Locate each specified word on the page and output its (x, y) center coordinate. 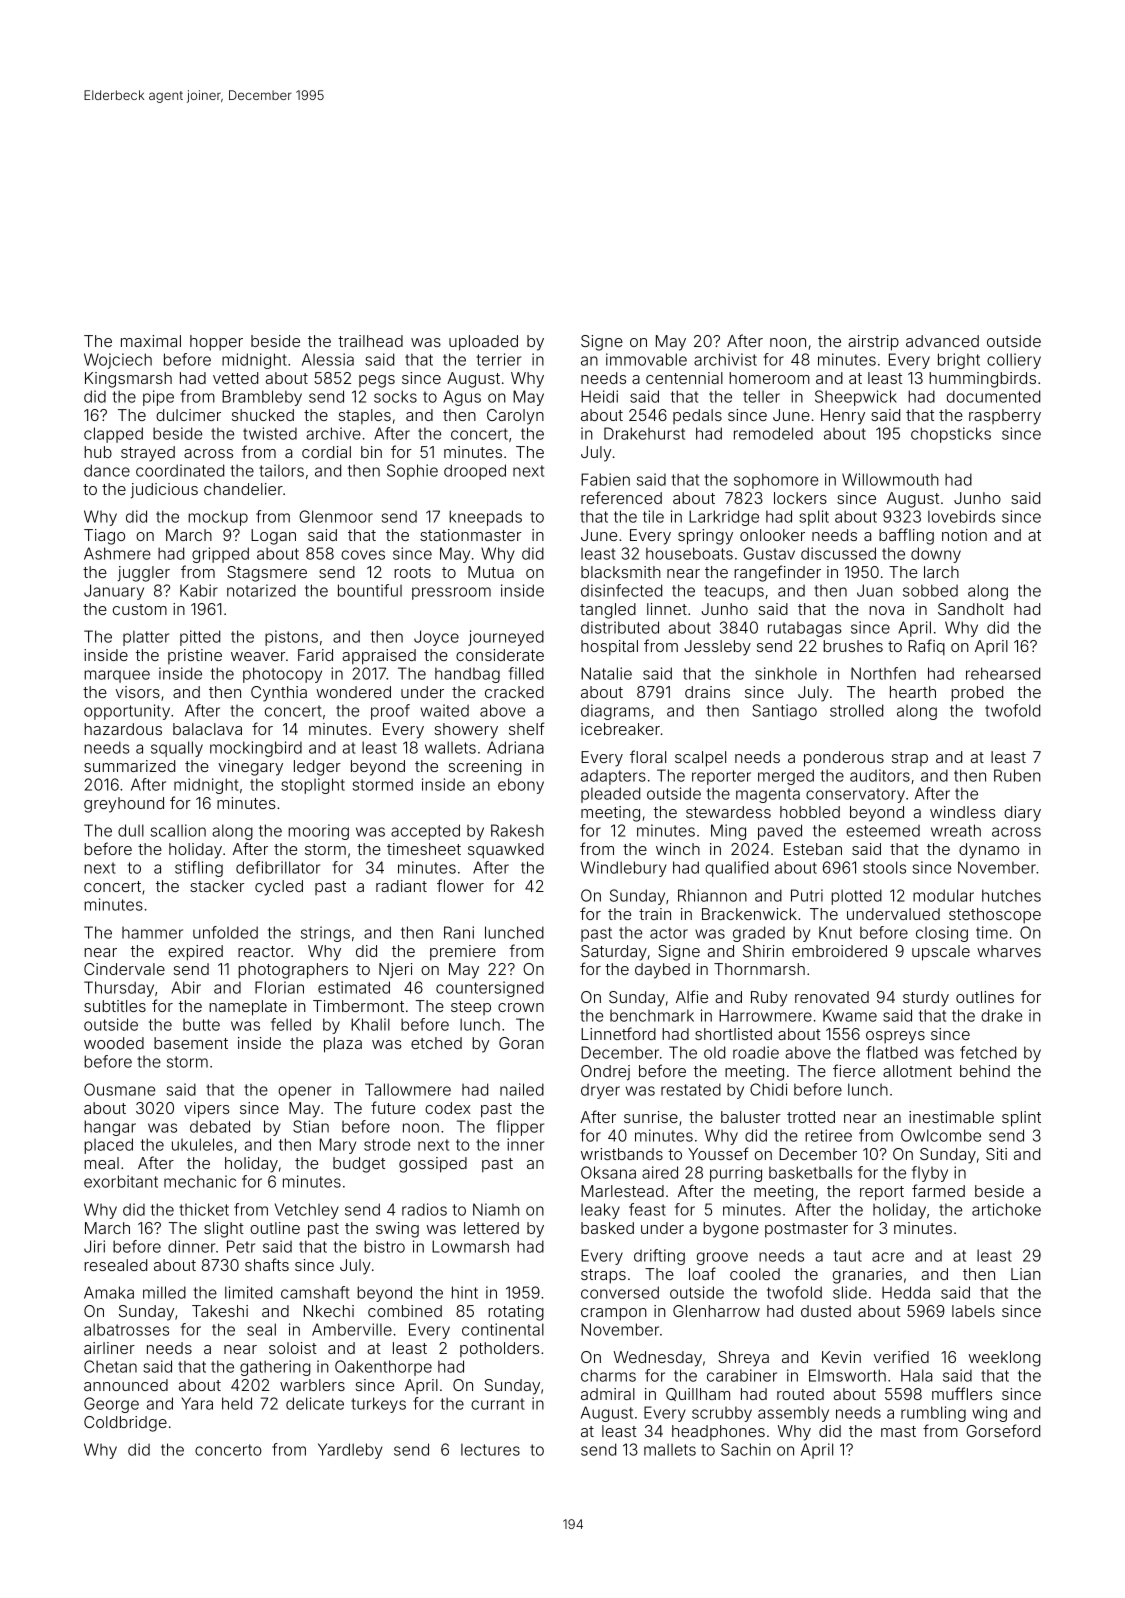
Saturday (614, 953)
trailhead (370, 341)
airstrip (873, 343)
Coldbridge (125, 1424)
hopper (216, 343)
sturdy (926, 999)
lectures (490, 1449)
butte (201, 1025)
